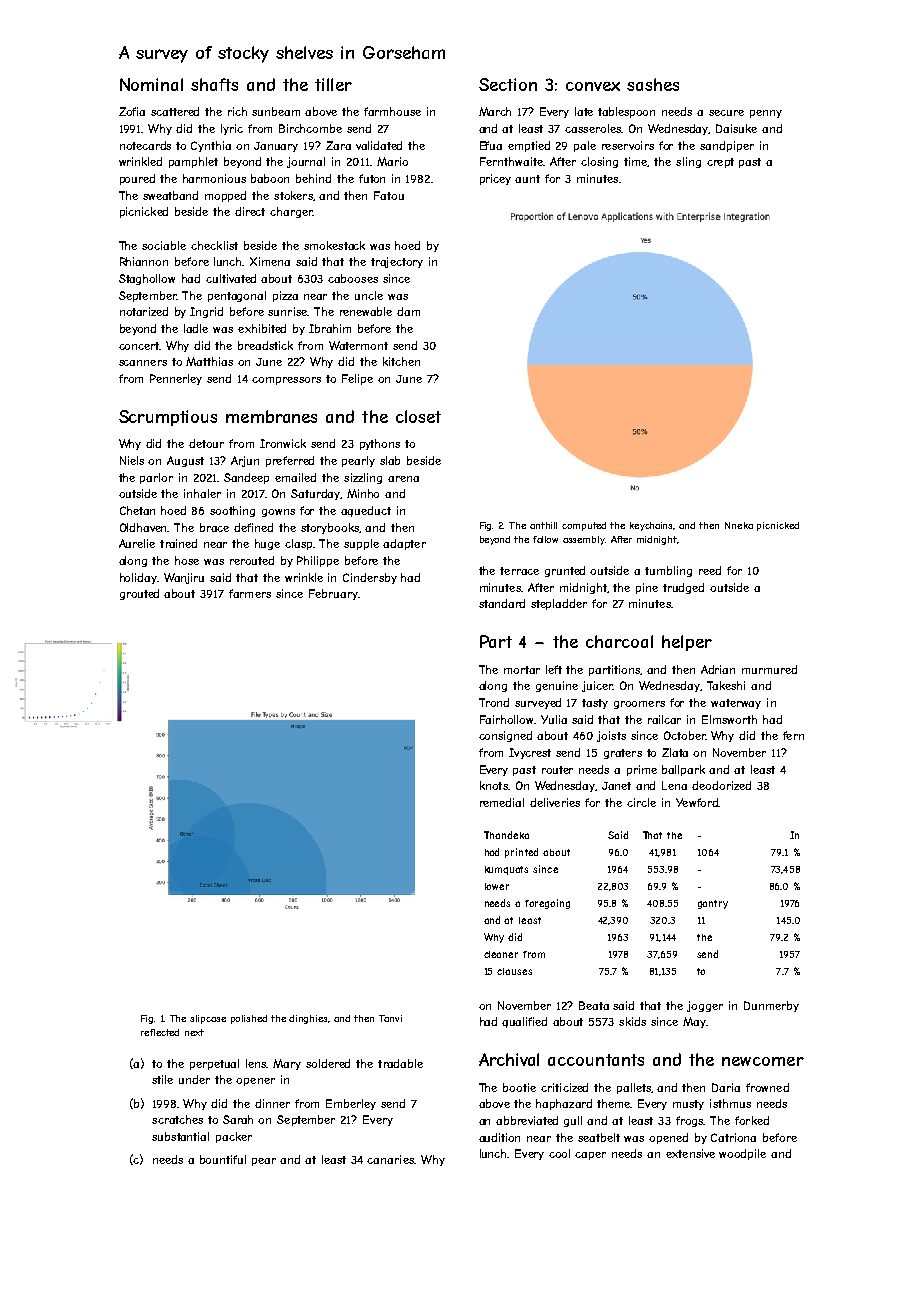 The width and height of the page is (924, 1308). Describe the element at coordinates (270, 178) in the page. I see `baboon` at that location.
